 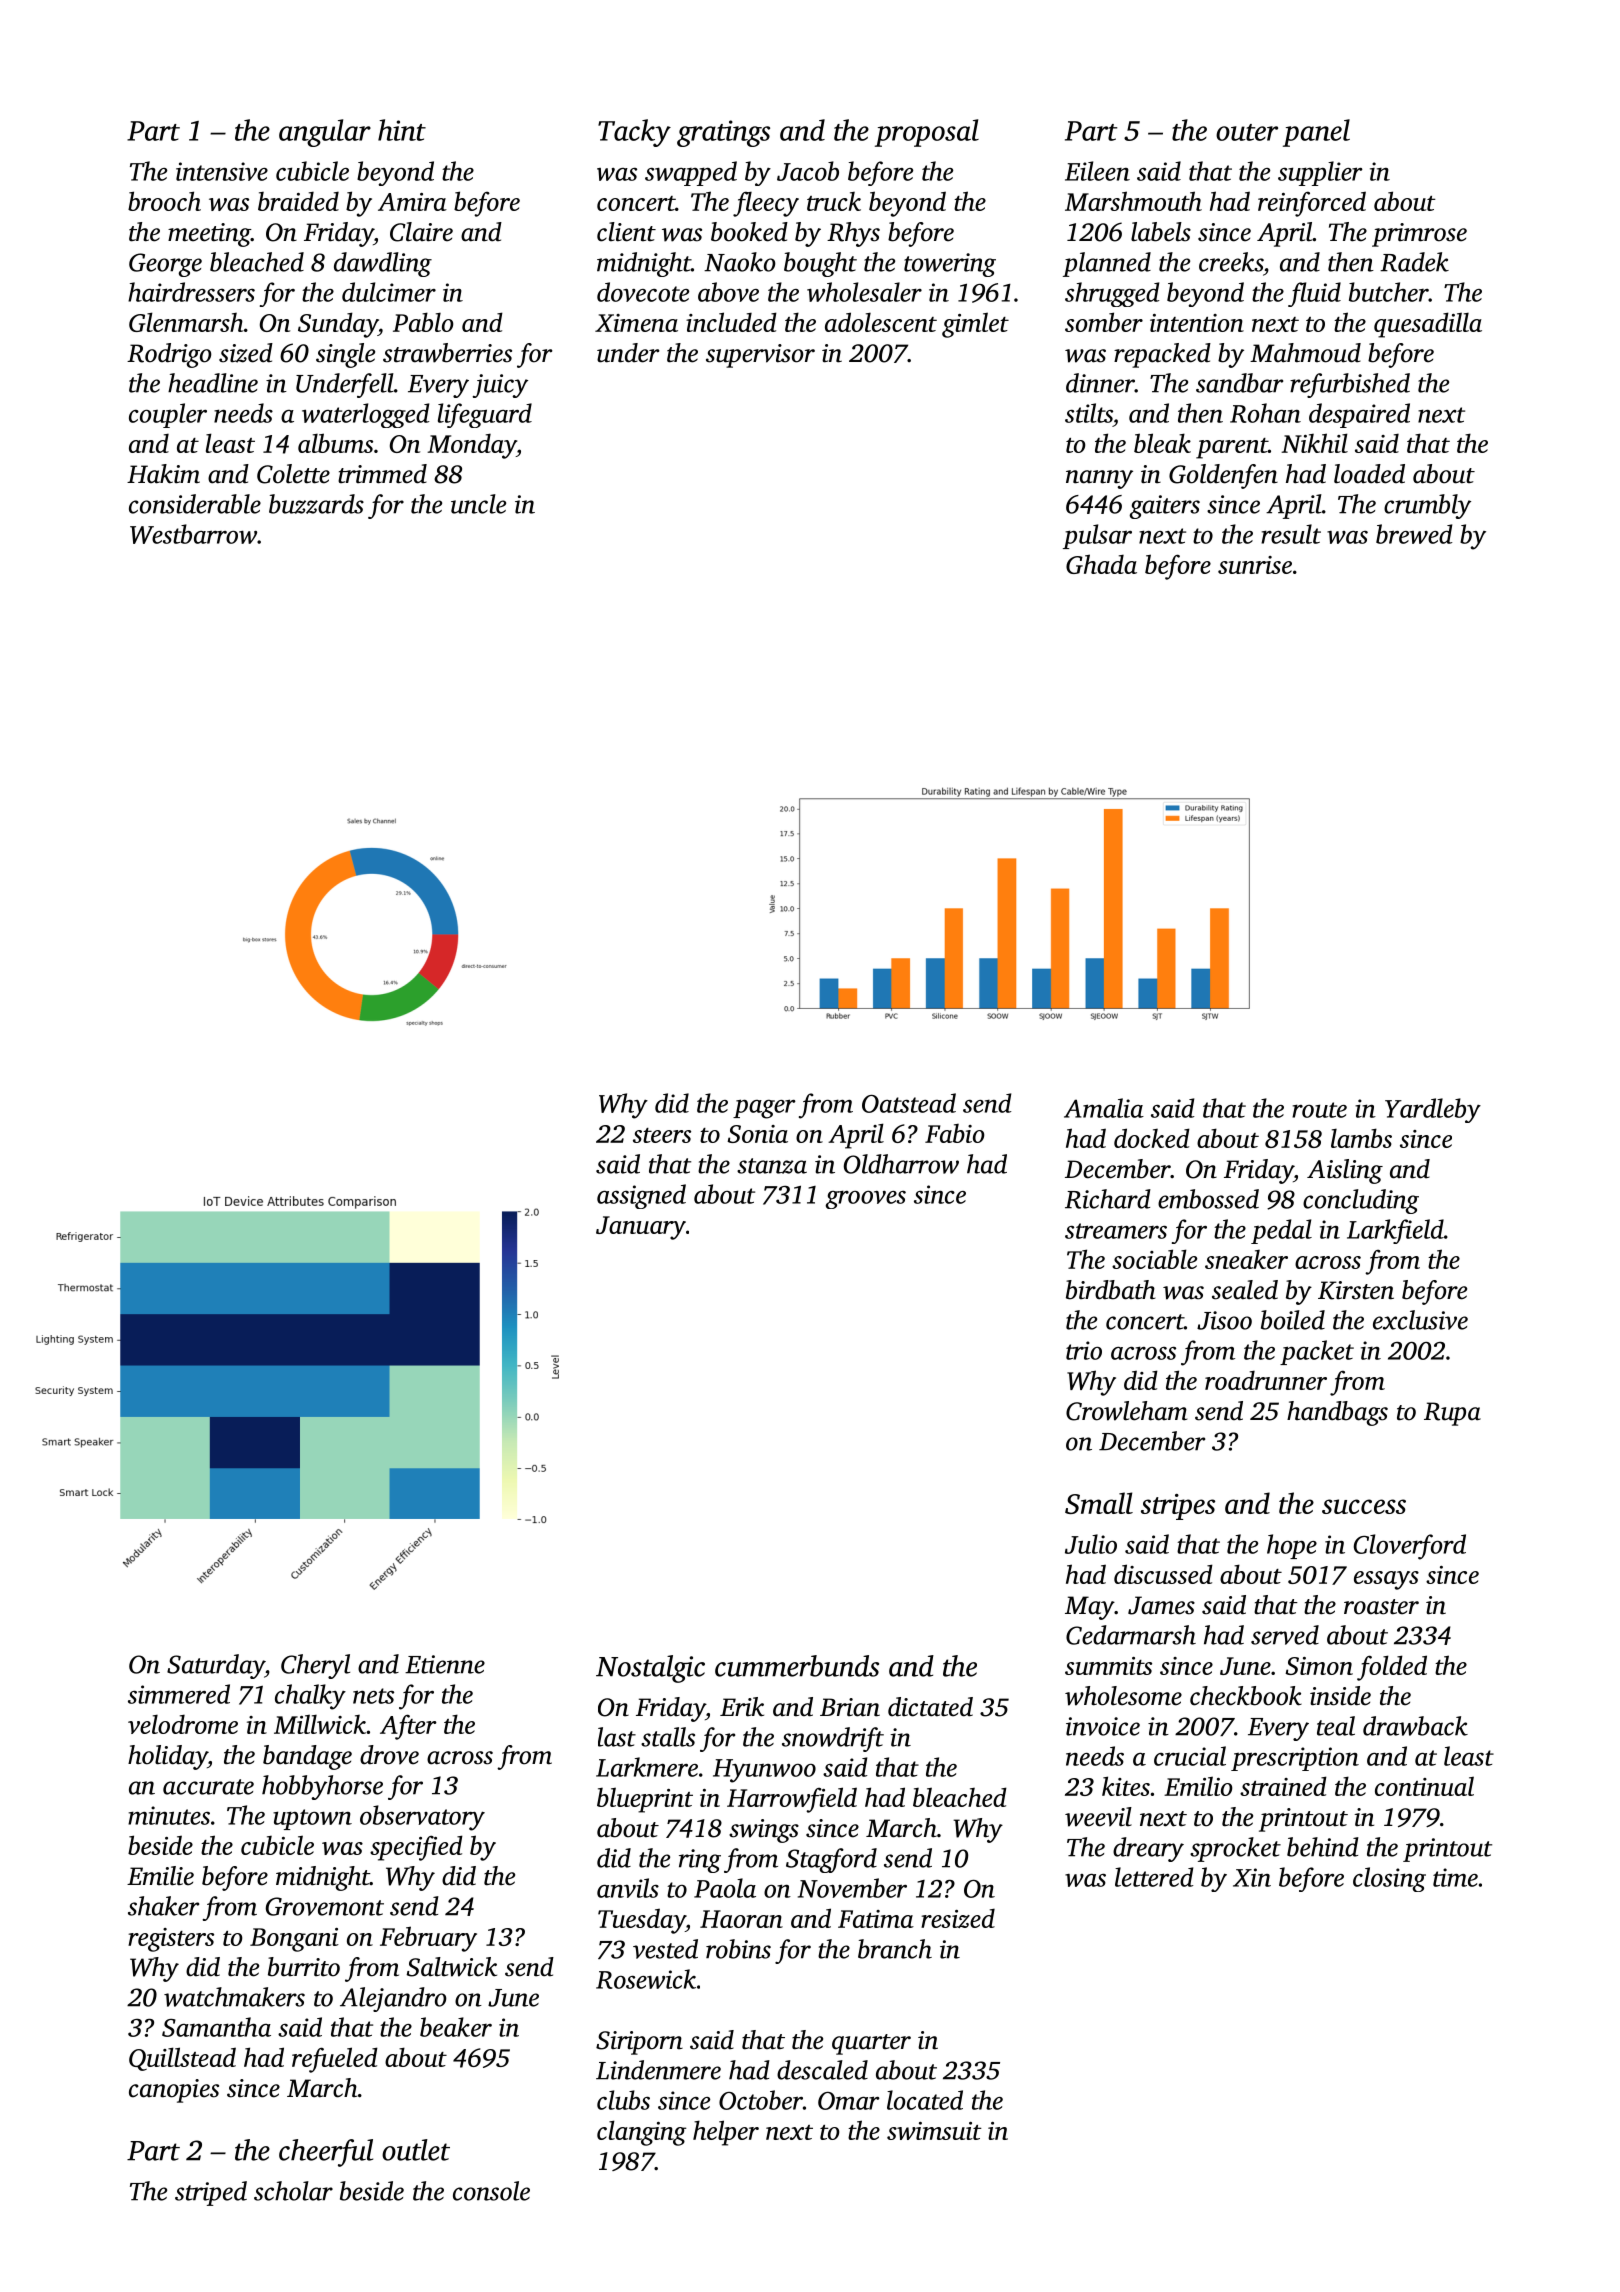 I want to click on proposal, so click(x=927, y=133).
